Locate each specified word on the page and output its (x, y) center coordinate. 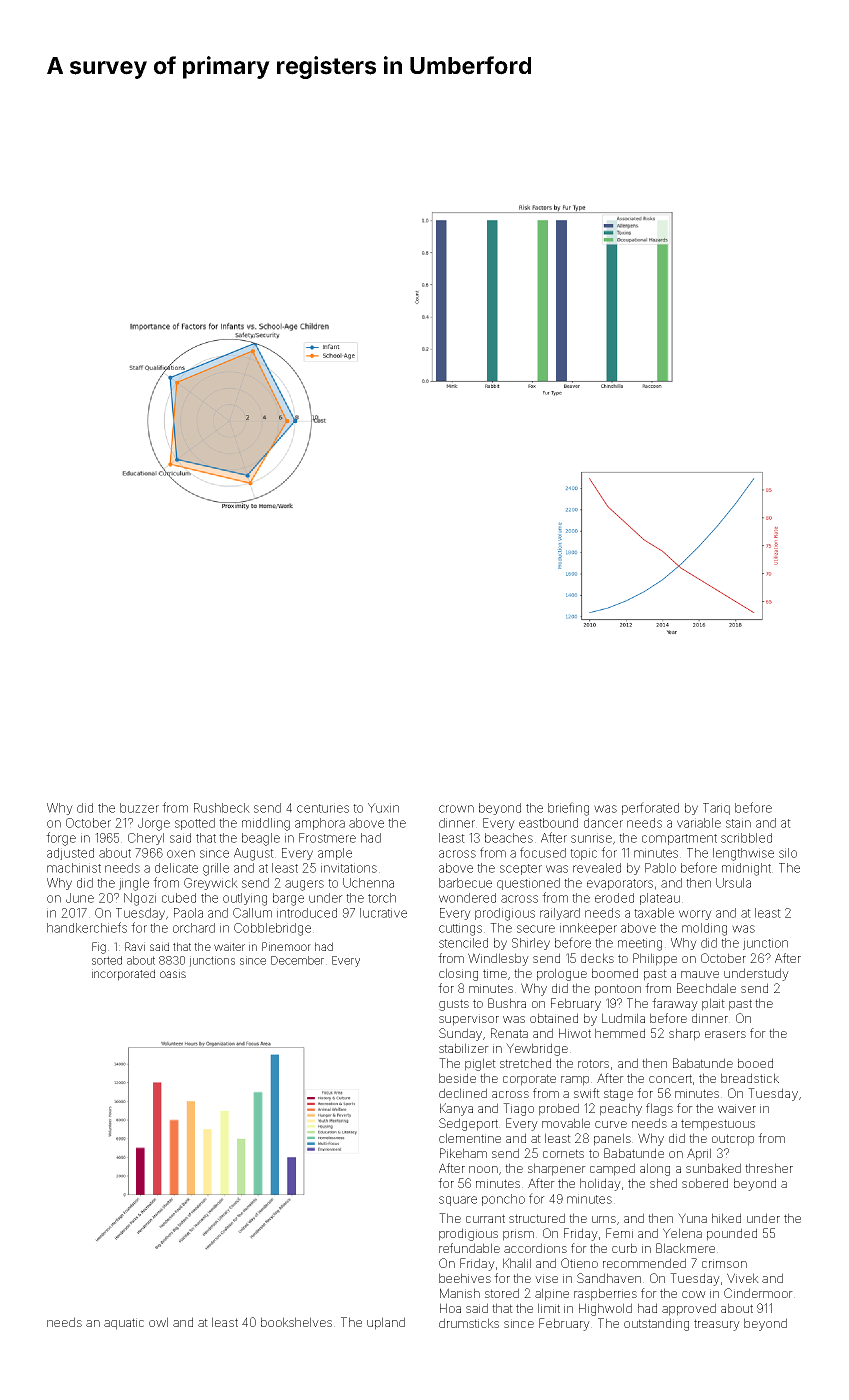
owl (158, 1322)
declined (463, 1093)
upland (386, 1323)
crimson (724, 1263)
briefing (568, 809)
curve (611, 1124)
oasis (173, 973)
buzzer (139, 808)
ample (335, 854)
